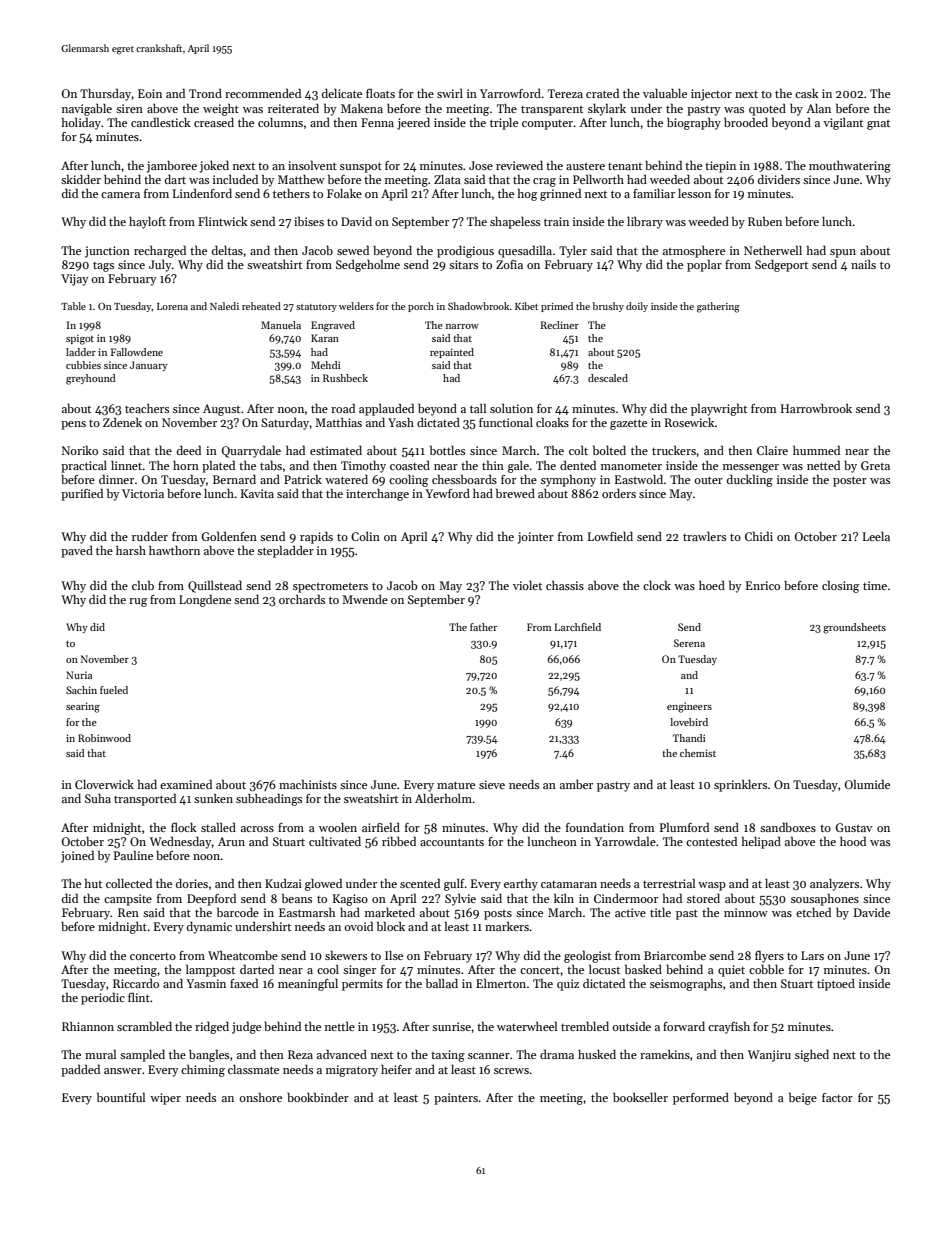 This screenshot has width=952, height=1233. Describe the element at coordinates (843, 253) in the screenshot. I see `spun` at that location.
